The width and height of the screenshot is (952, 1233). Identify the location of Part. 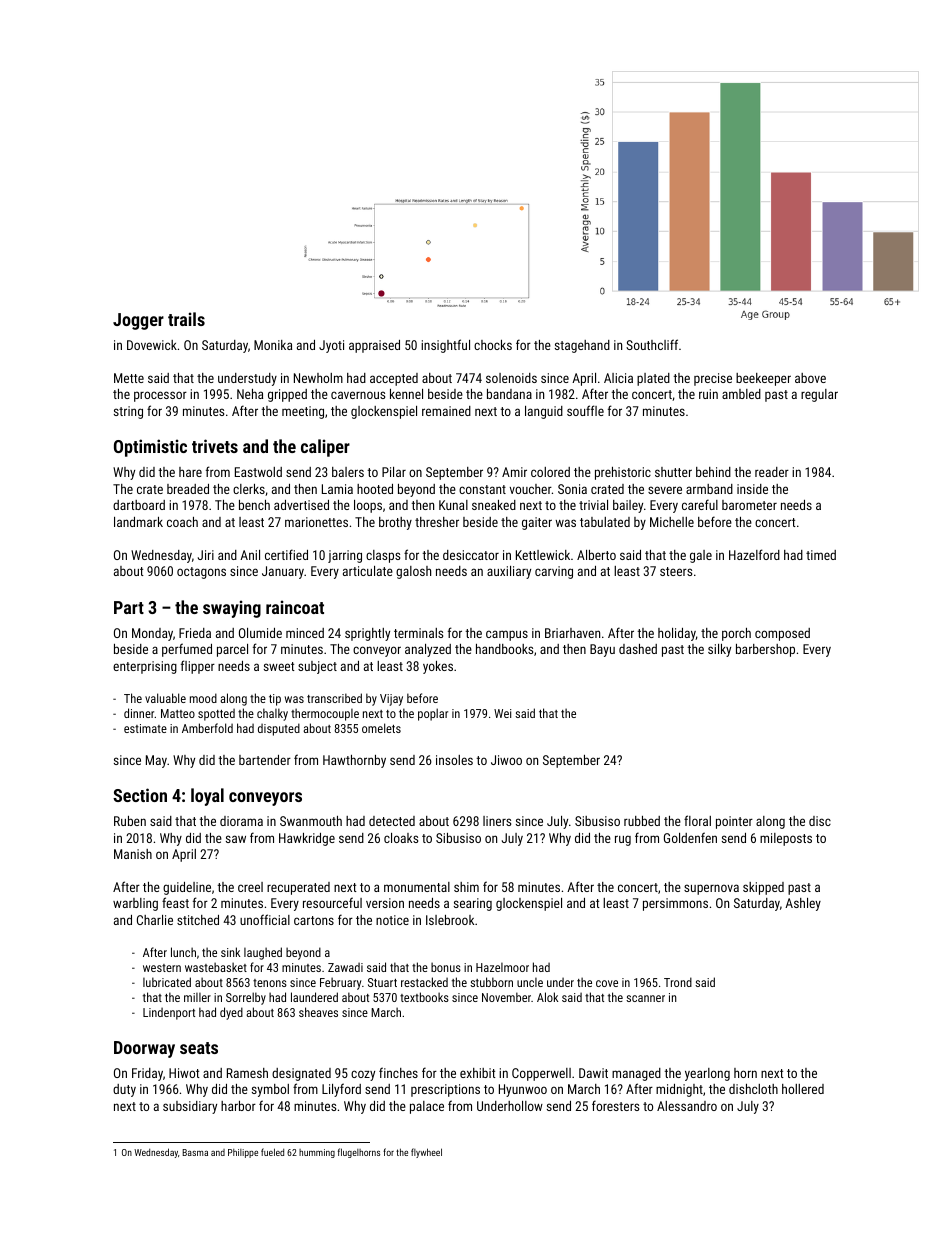
(129, 607).
